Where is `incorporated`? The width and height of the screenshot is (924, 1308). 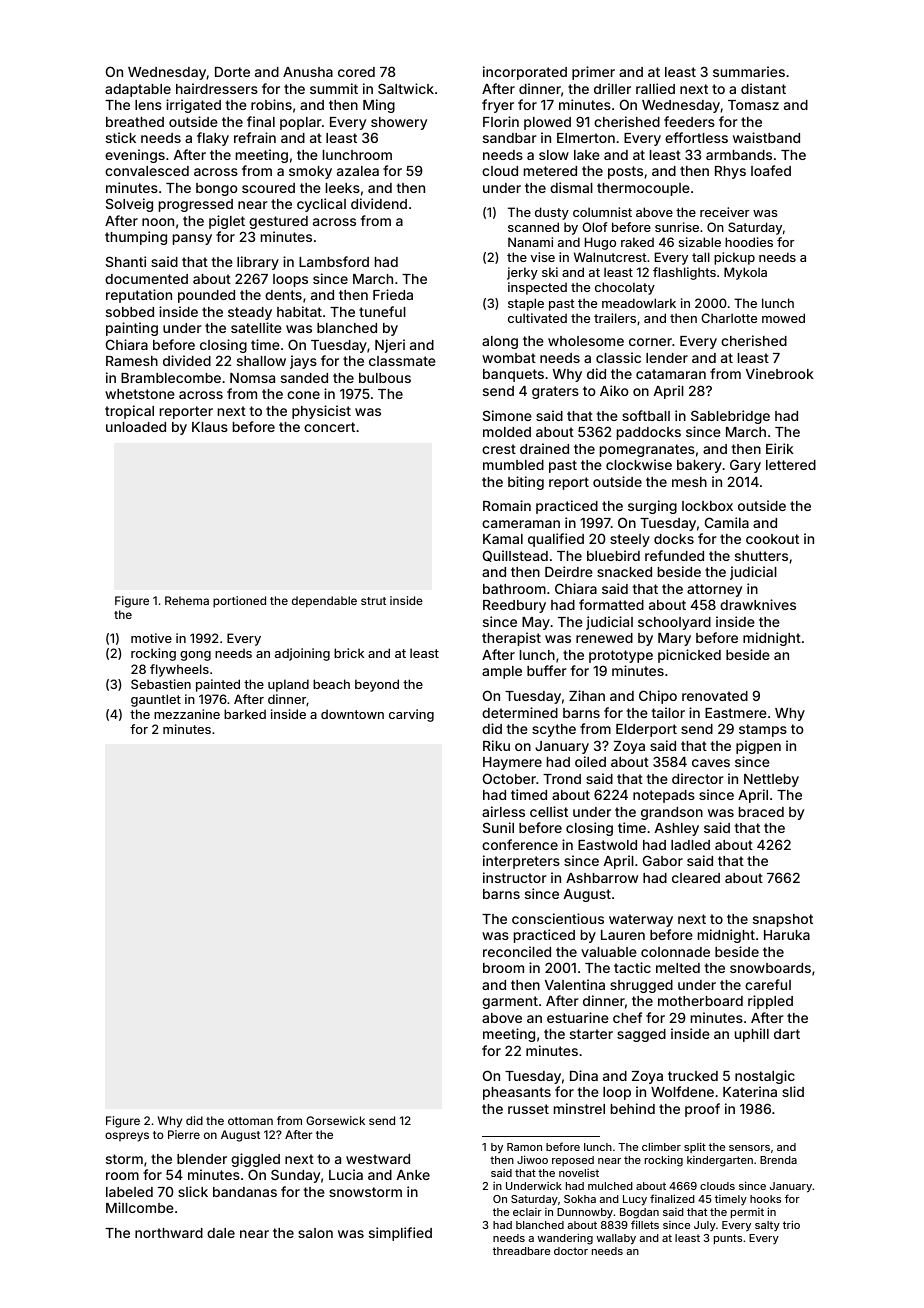 incorporated is located at coordinates (525, 73).
